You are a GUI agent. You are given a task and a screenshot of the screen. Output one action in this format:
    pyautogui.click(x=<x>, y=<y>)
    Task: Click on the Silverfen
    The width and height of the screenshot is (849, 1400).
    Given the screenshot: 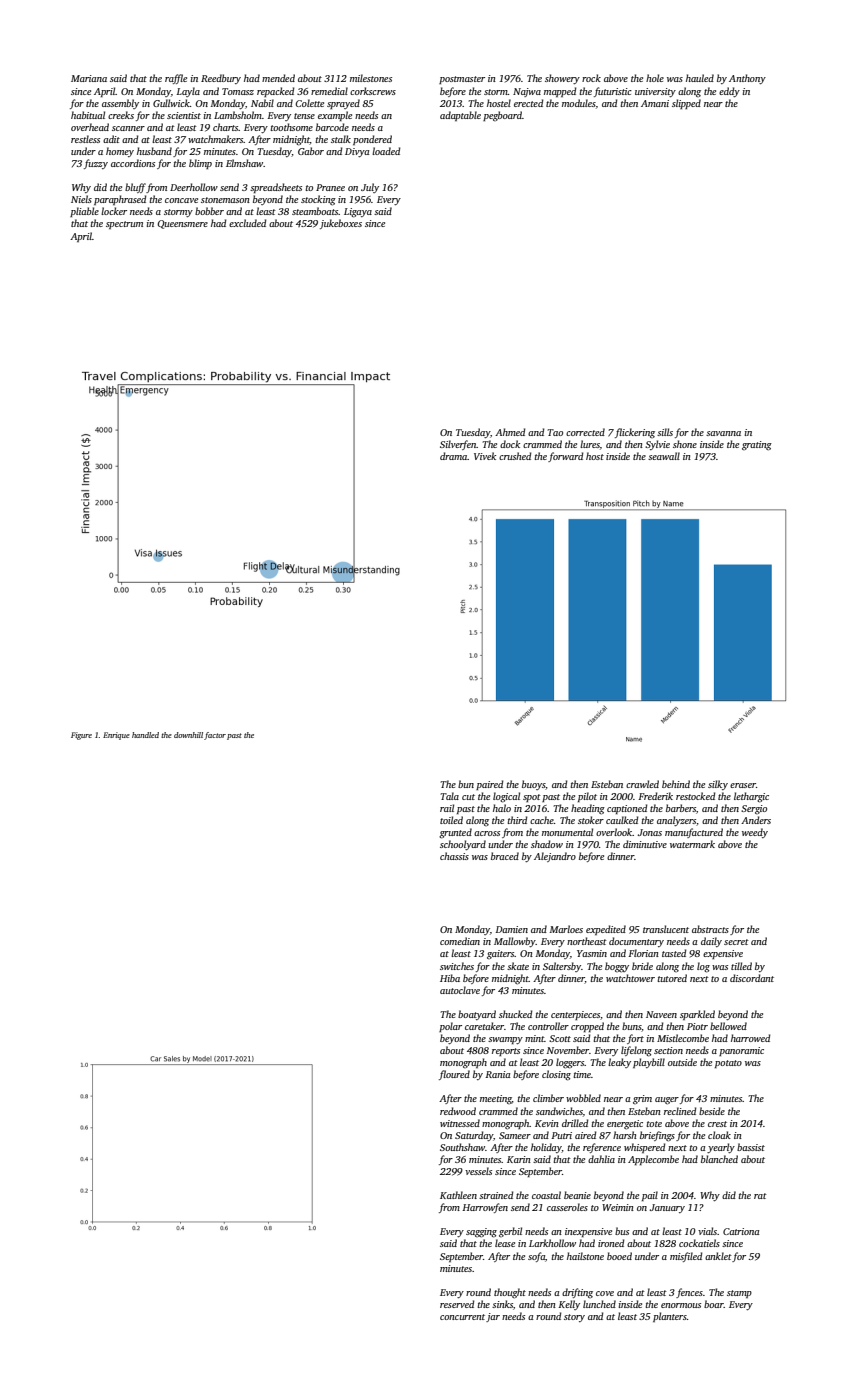 What is the action you would take?
    pyautogui.click(x=458, y=445)
